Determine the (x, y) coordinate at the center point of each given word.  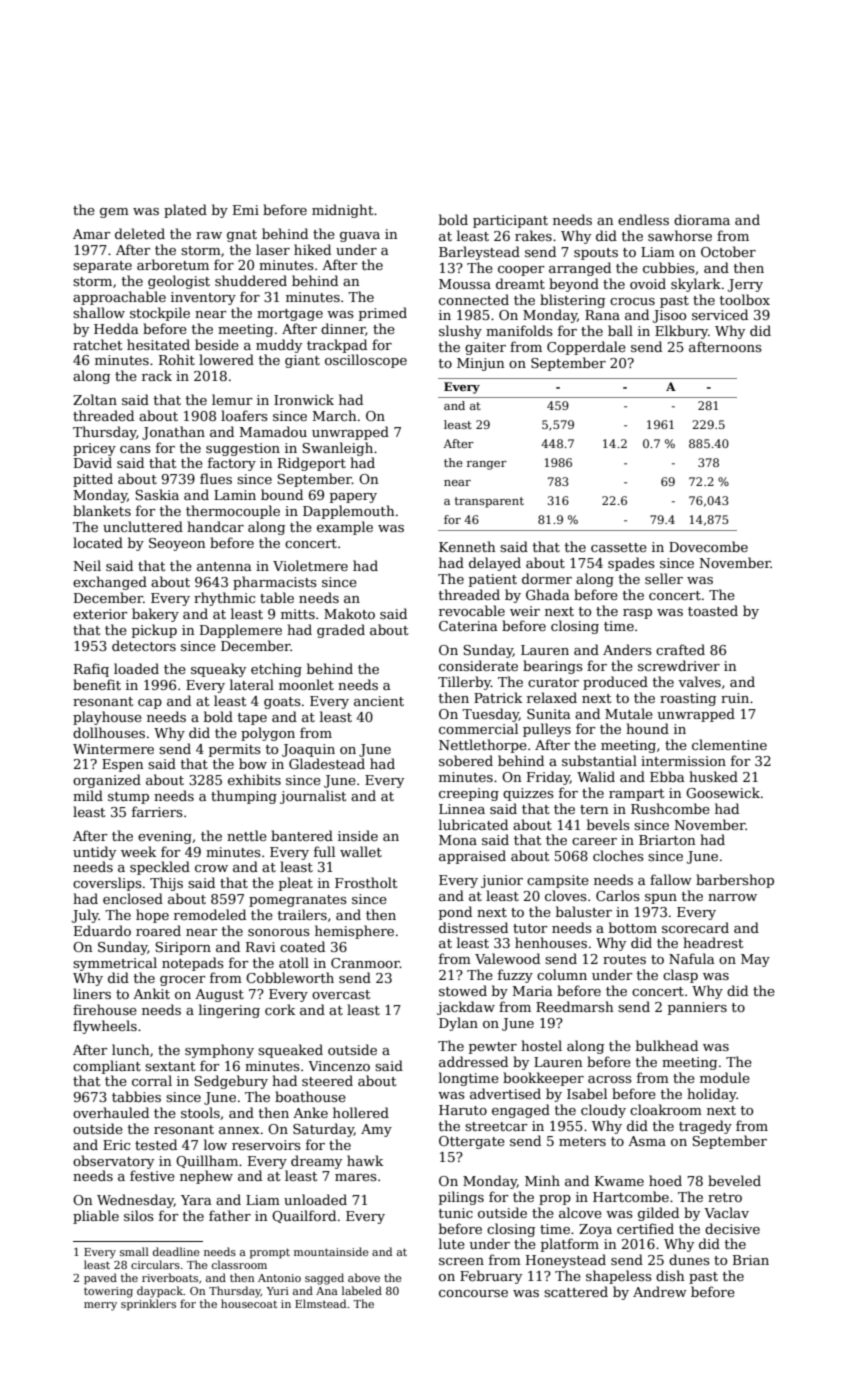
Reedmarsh (574, 1006)
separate (102, 267)
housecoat (249, 1303)
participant (510, 221)
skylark (696, 285)
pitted (93, 480)
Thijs (166, 884)
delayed (495, 564)
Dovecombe (708, 546)
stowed (463, 990)
